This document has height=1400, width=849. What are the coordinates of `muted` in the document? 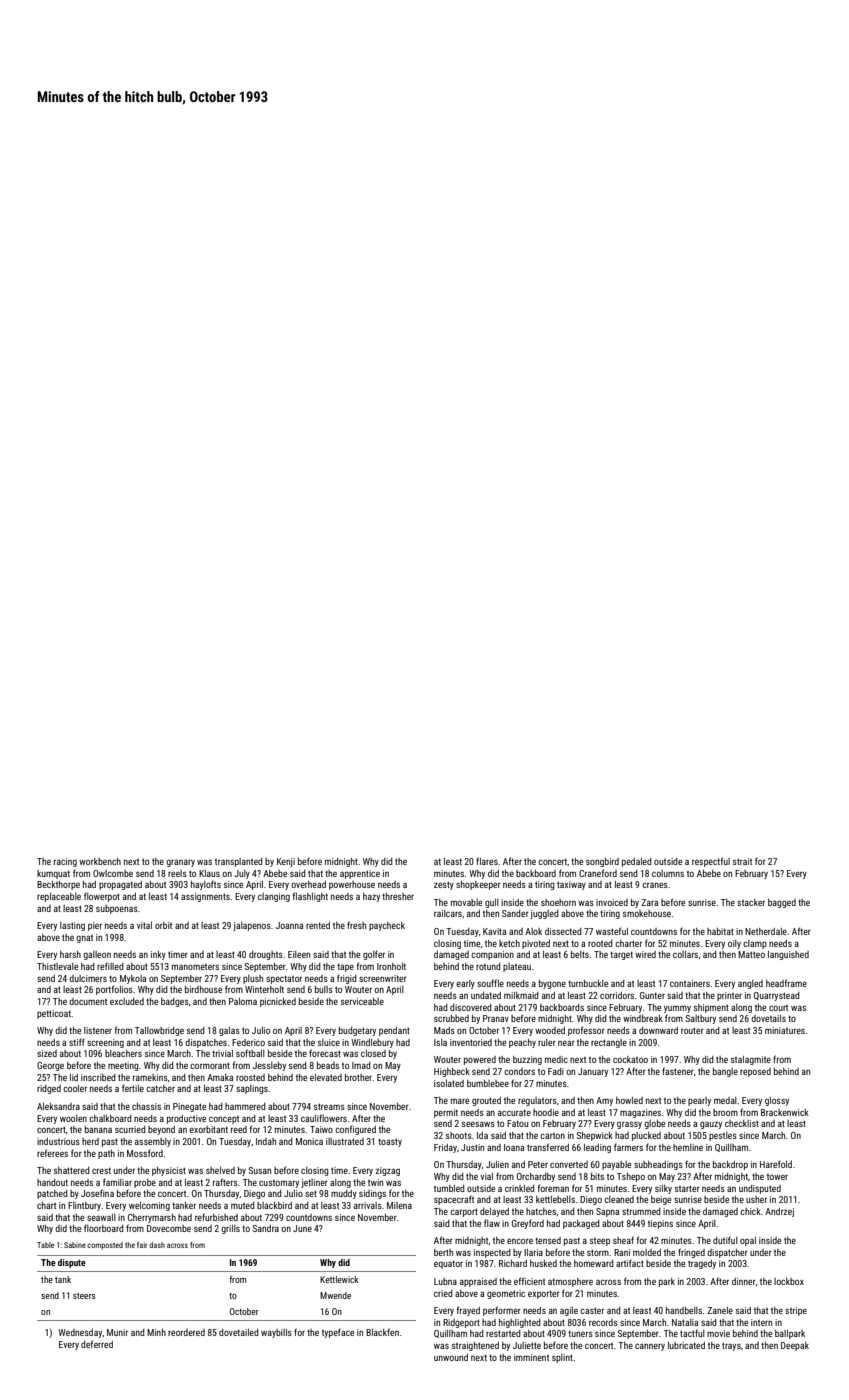 It's located at (243, 1205).
